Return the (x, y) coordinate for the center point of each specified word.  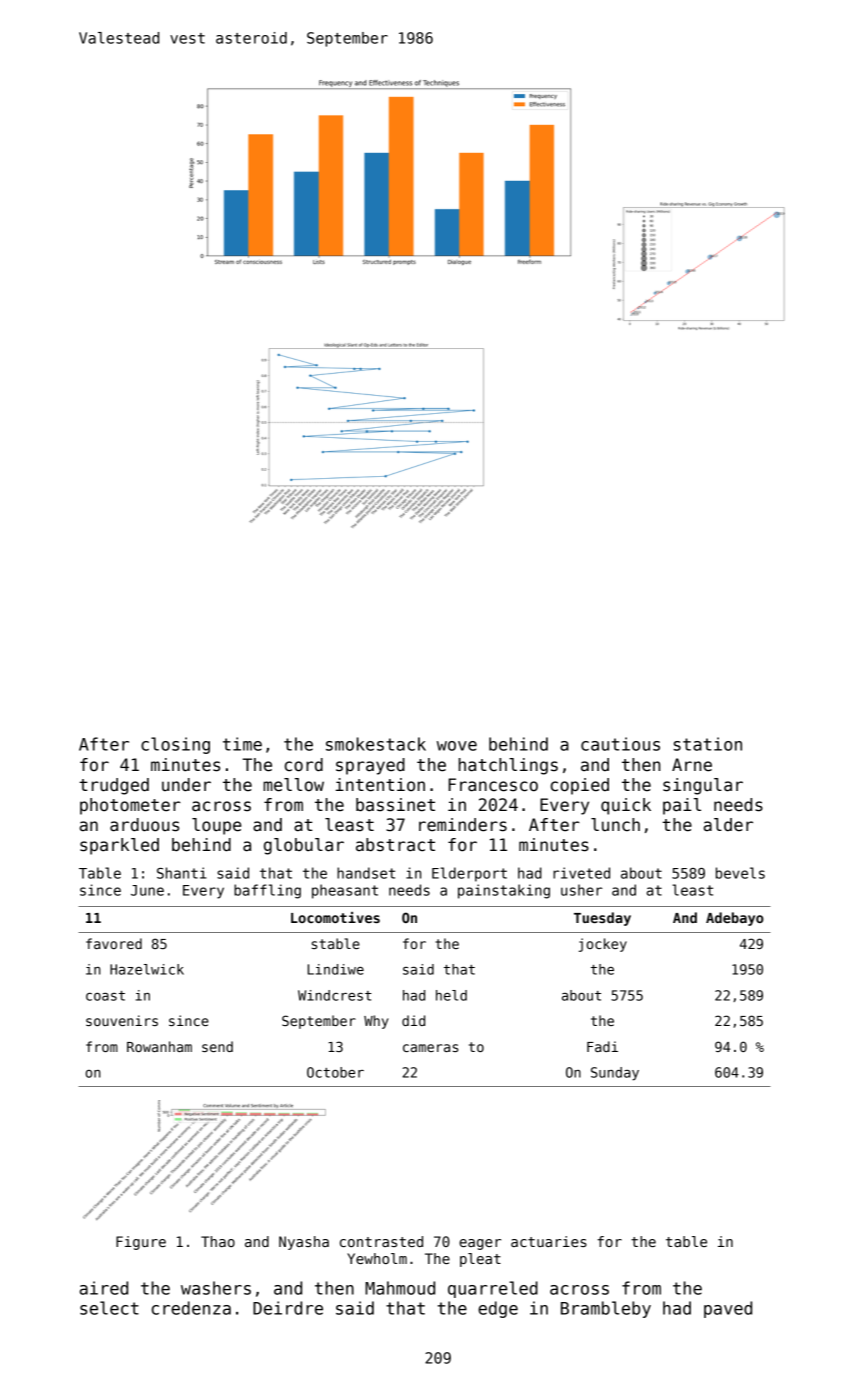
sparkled (119, 846)
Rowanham (159, 1046)
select (109, 1308)
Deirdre (288, 1308)
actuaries (549, 1241)
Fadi (602, 1046)
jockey (603, 945)
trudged (114, 786)
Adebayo (735, 919)
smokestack (376, 744)
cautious (620, 744)
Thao (218, 1241)
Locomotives (335, 917)
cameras (430, 1048)
